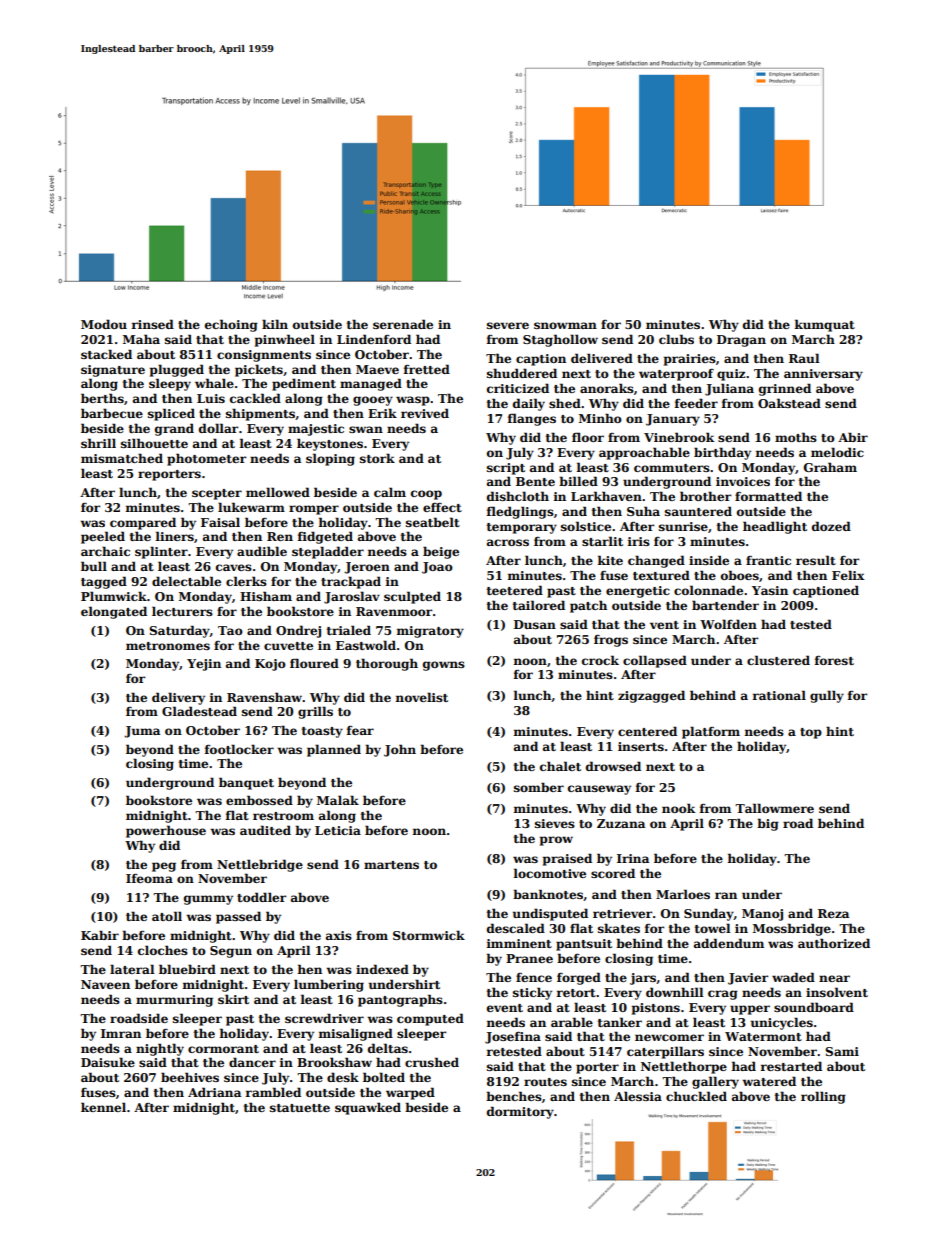  I want to click on kennel, so click(103, 1107).
